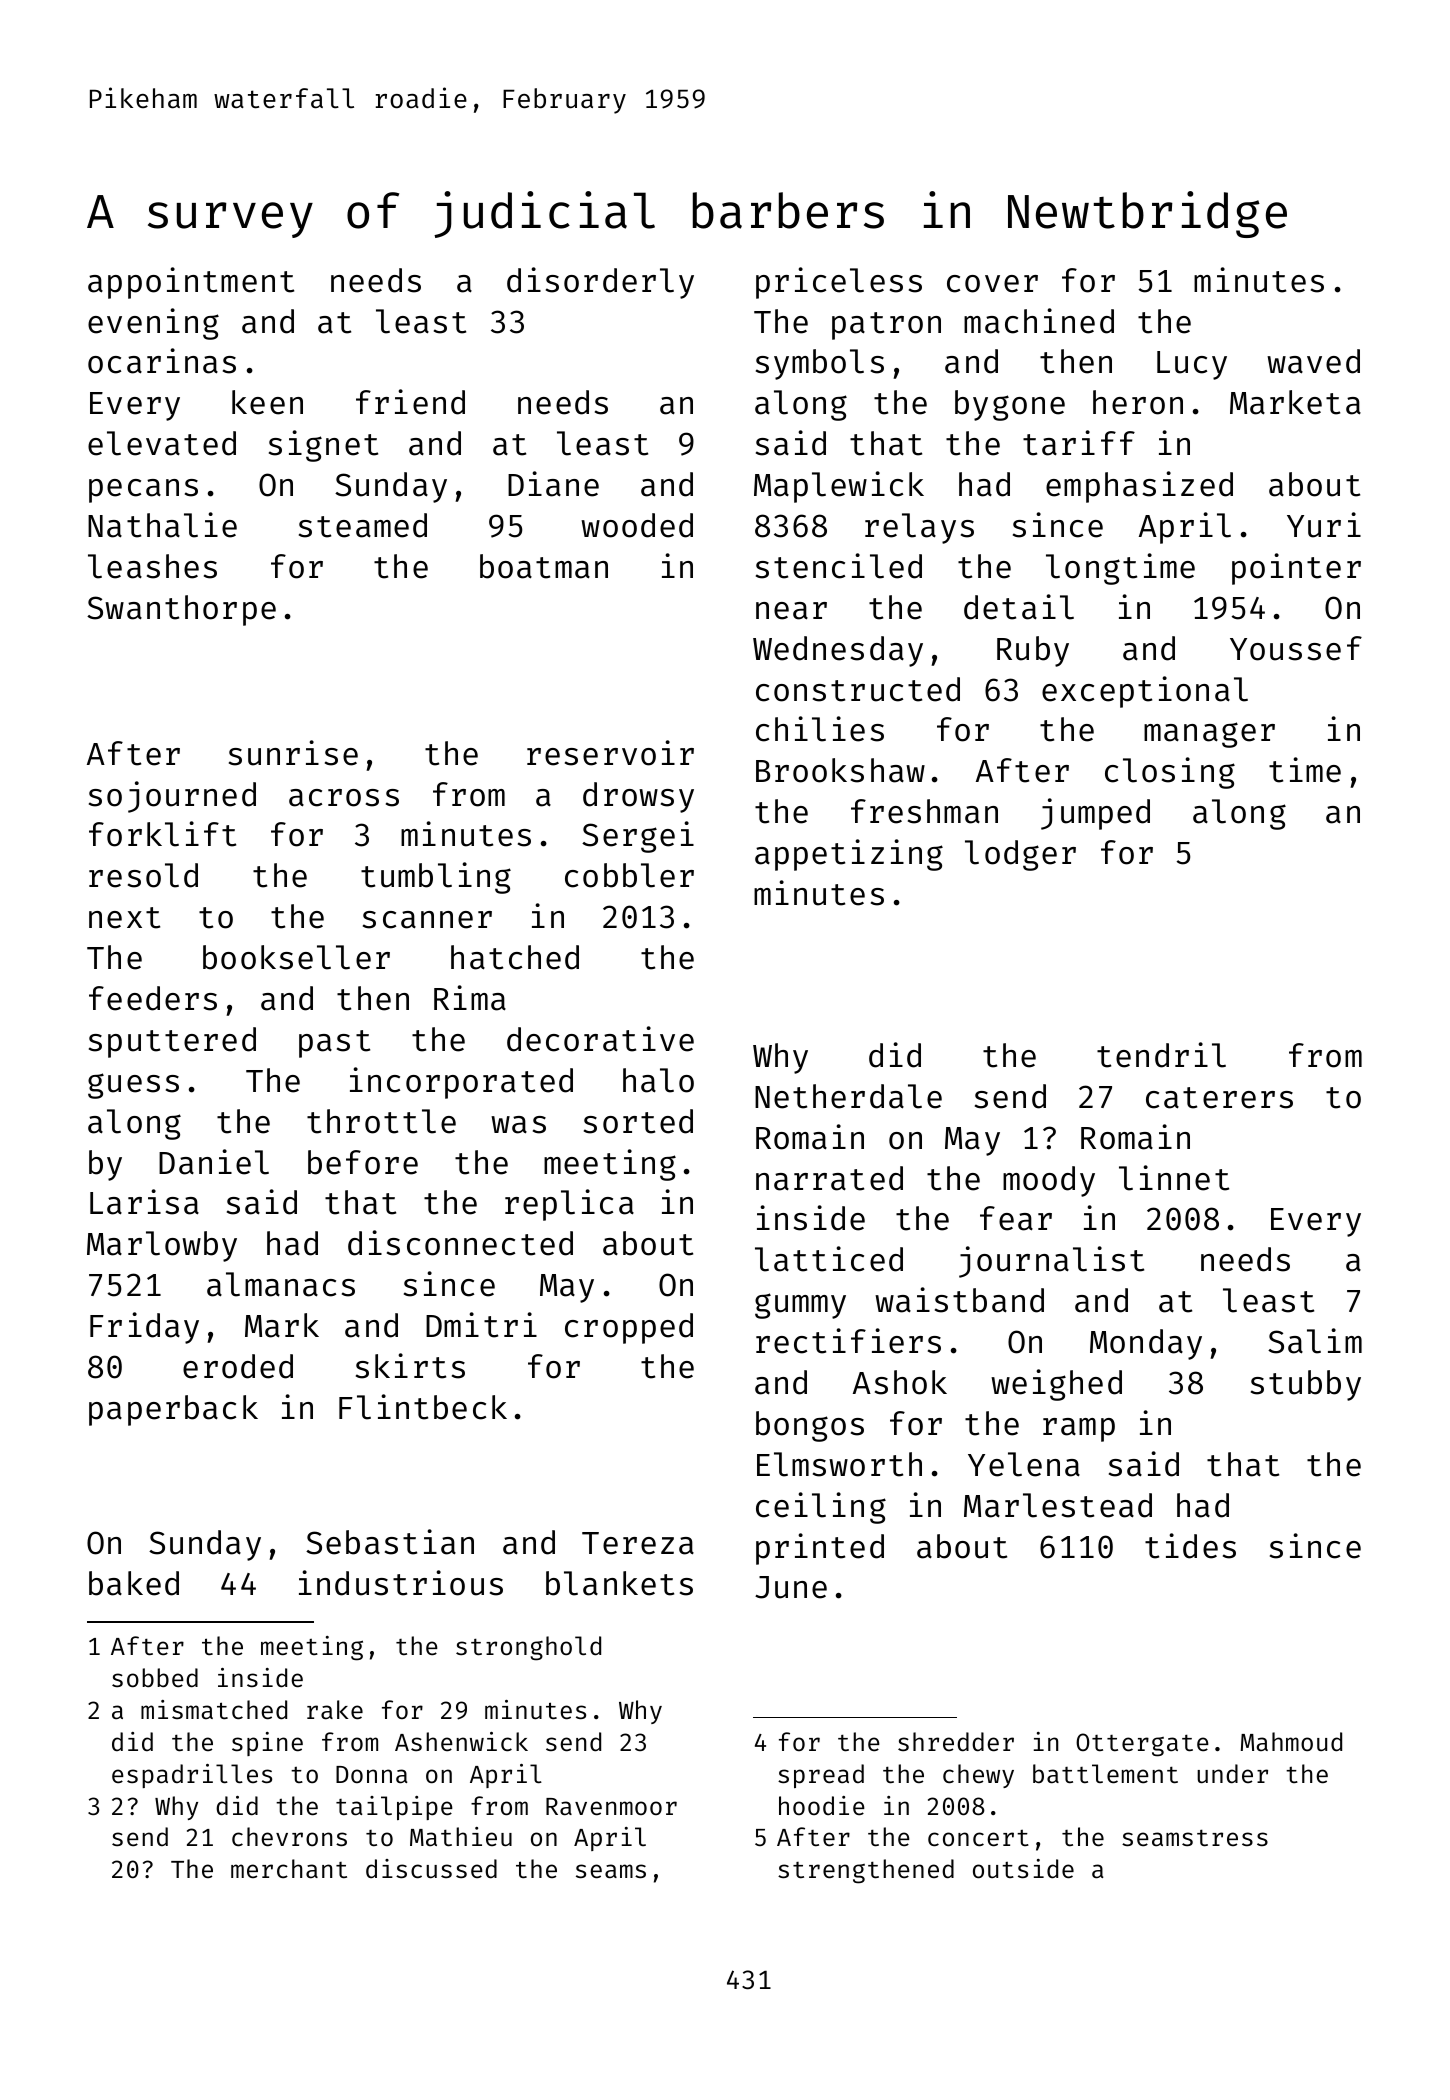 The image size is (1450, 2100). Describe the element at coordinates (658, 1080) in the screenshot. I see `halo` at that location.
